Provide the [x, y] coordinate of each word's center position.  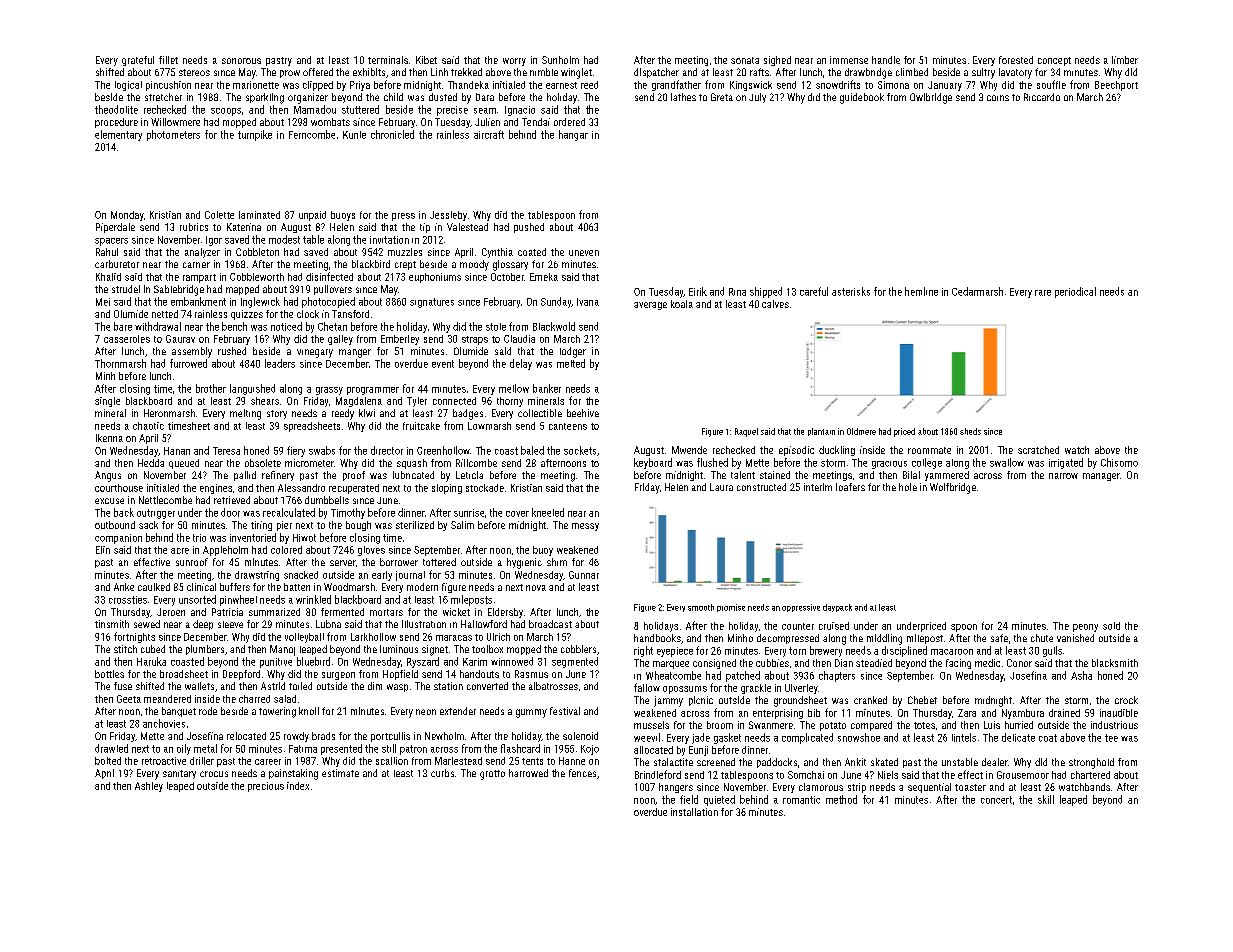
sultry [983, 73]
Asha [1081, 675]
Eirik [698, 291]
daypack [837, 608]
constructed [761, 487]
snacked [301, 575]
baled [532, 450]
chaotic [148, 426]
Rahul [107, 252]
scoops [226, 112]
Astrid [273, 686]
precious [266, 787]
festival [565, 711]
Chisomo [1119, 462]
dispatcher [656, 73]
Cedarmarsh [977, 291]
